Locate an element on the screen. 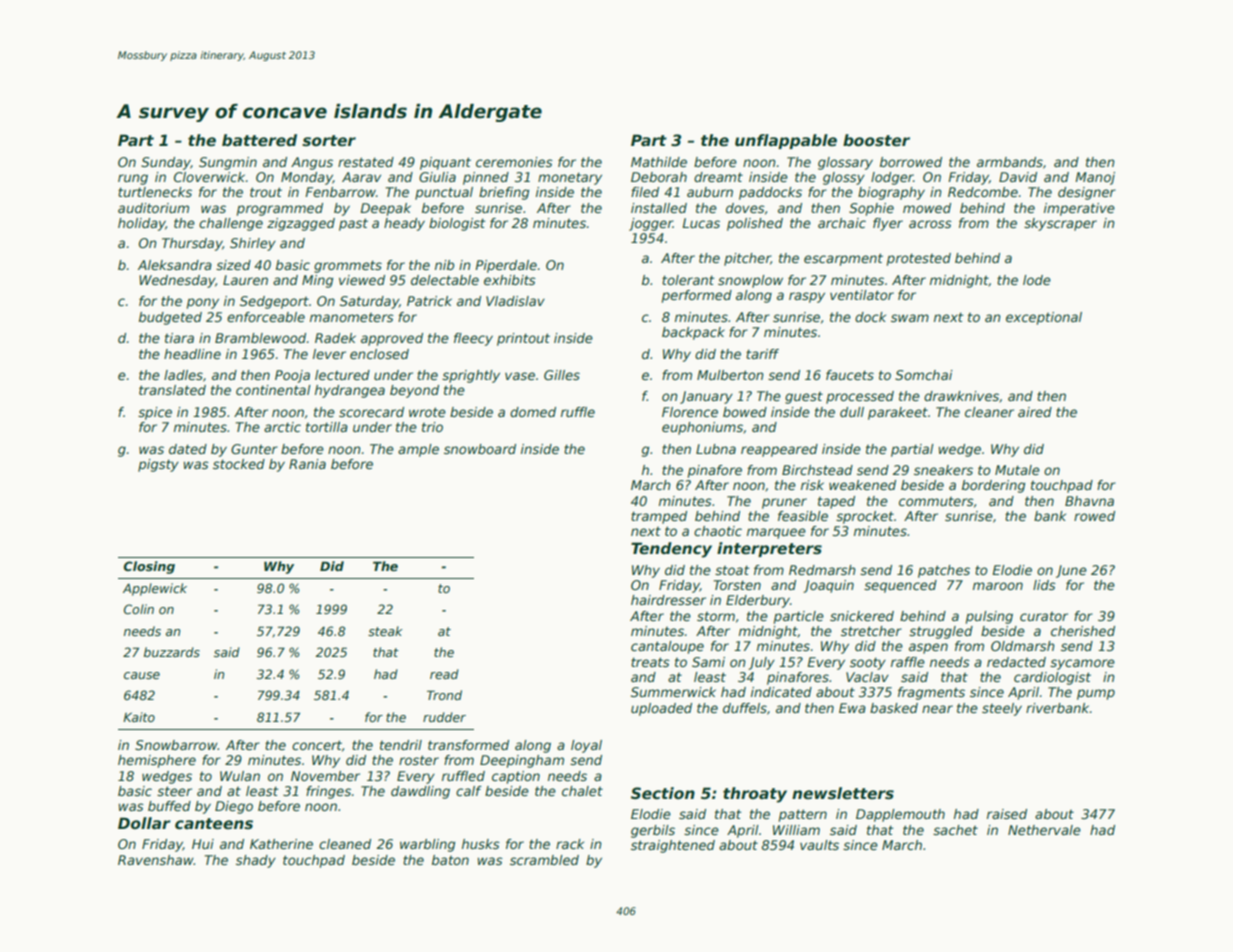  tolerant is located at coordinates (688, 280).
